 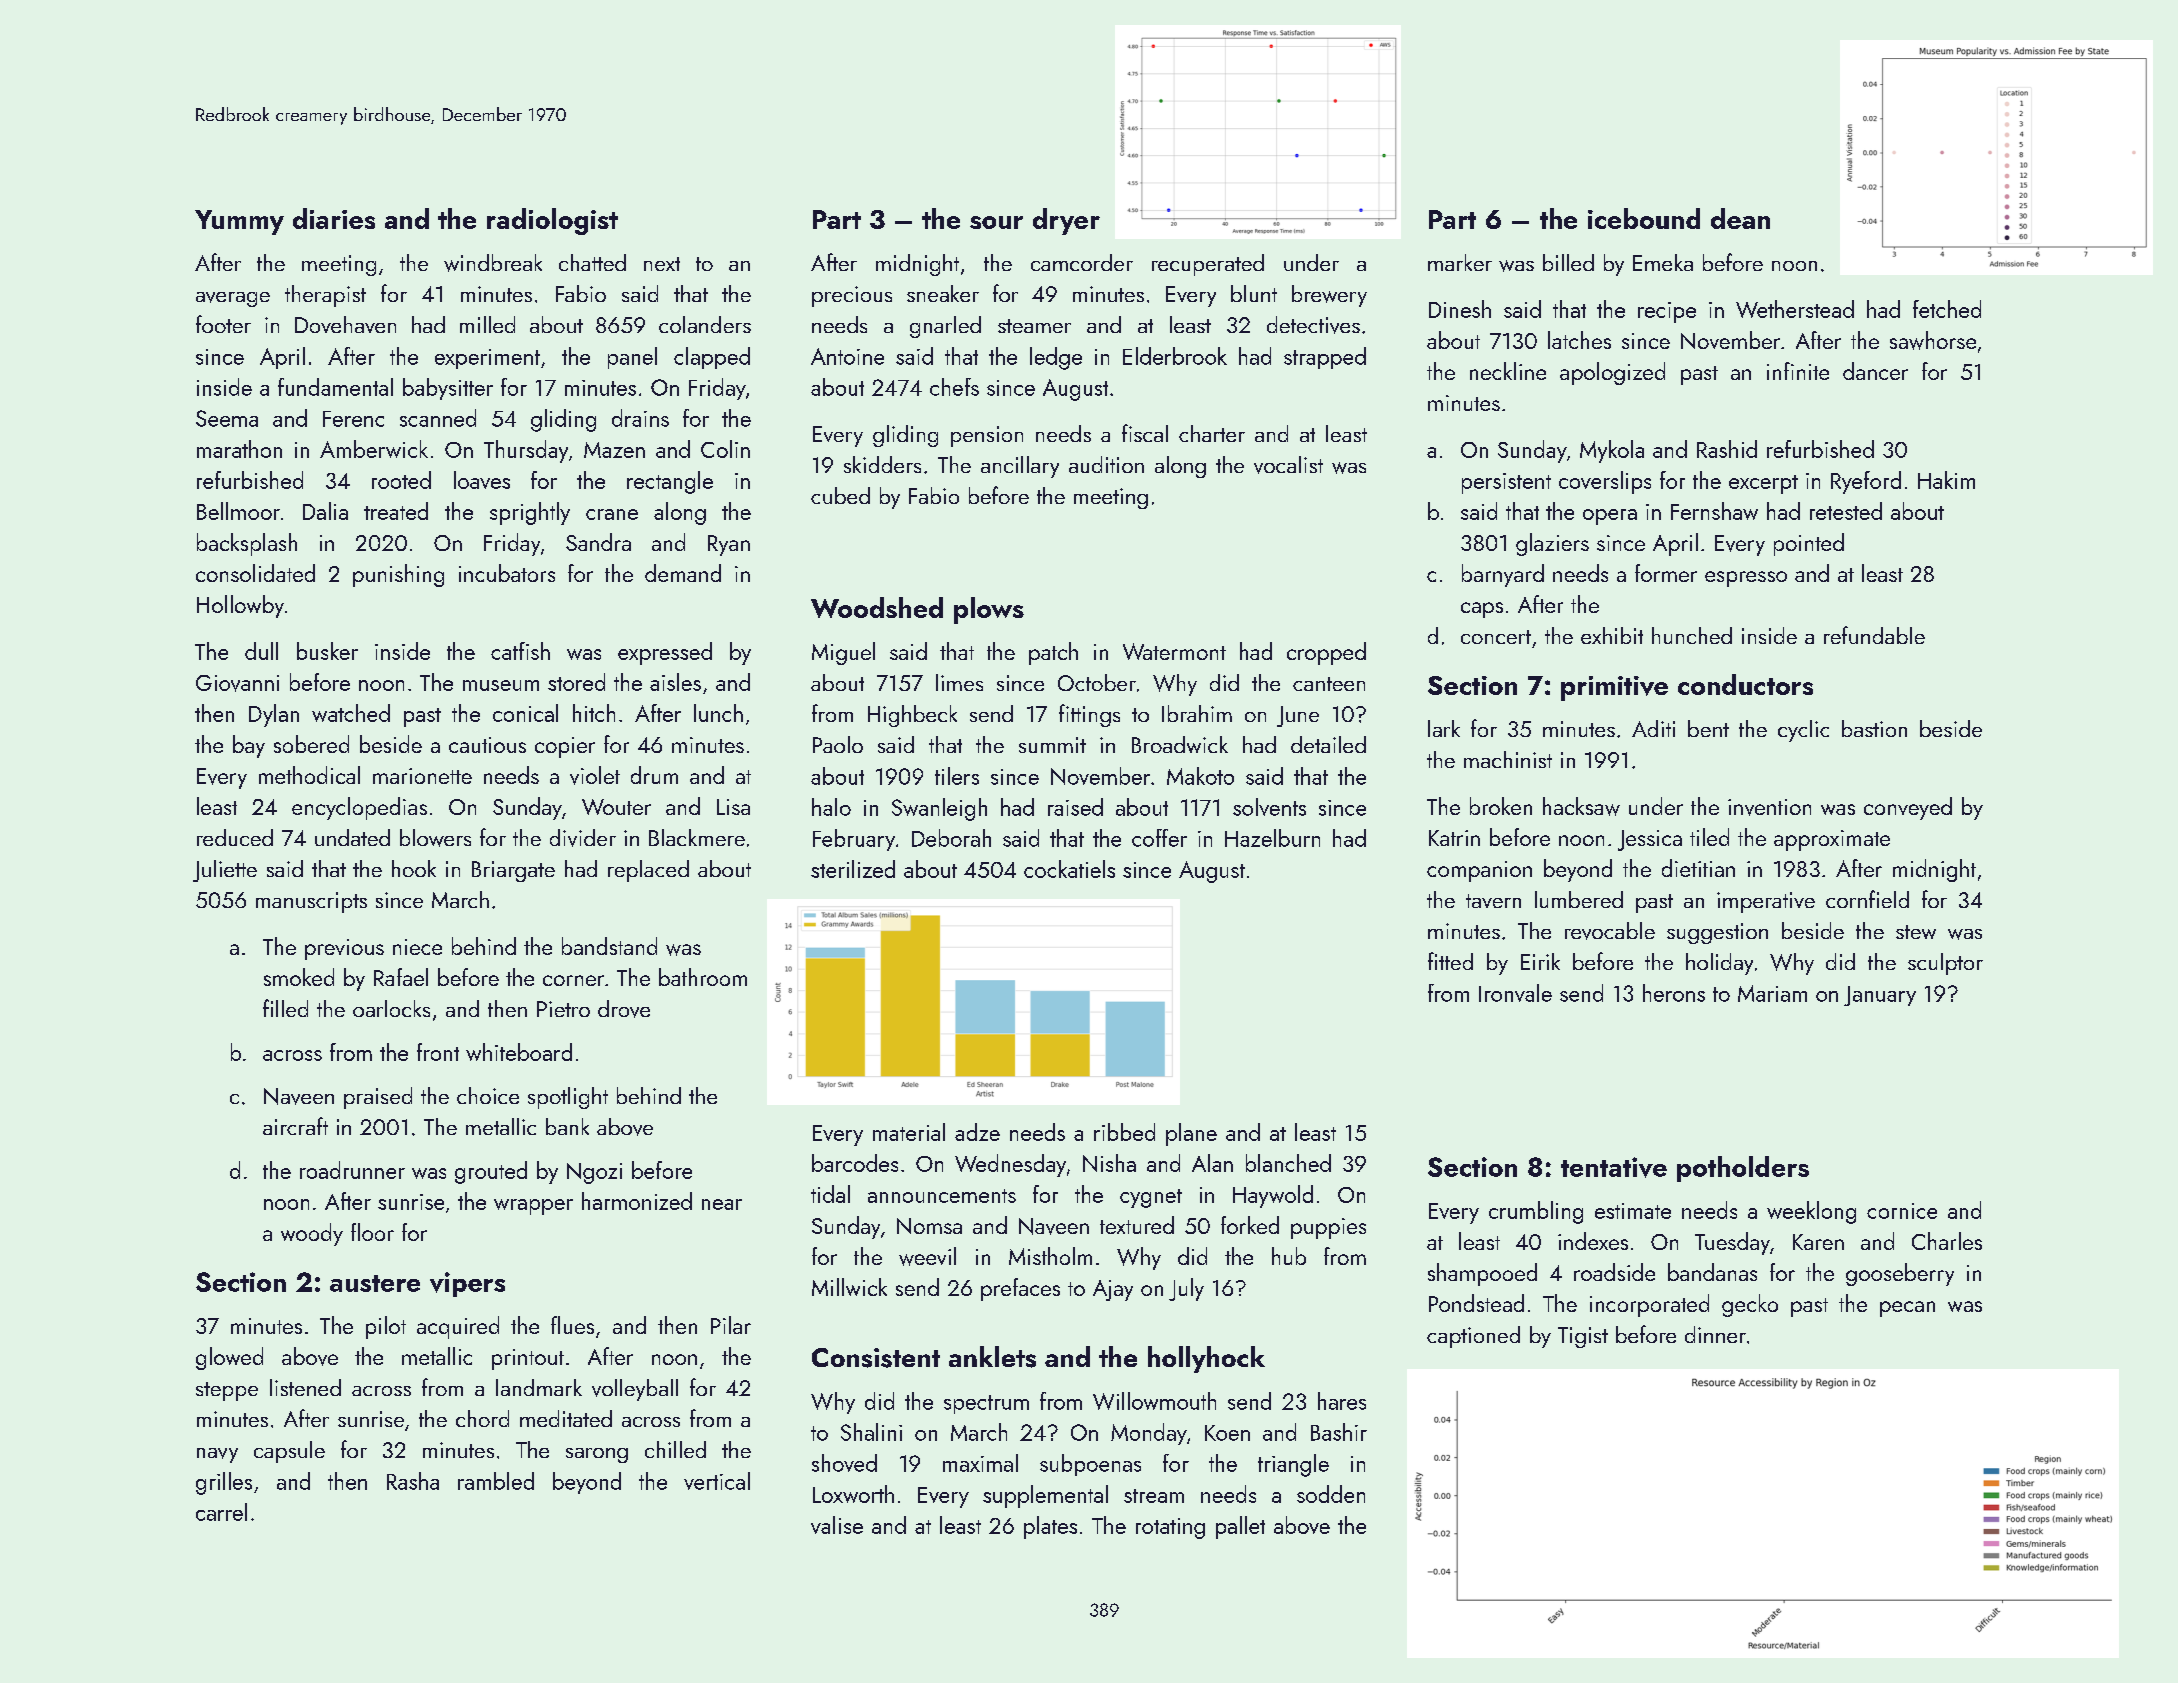 What do you see at coordinates (1740, 218) in the page?
I see `dean` at bounding box center [1740, 218].
